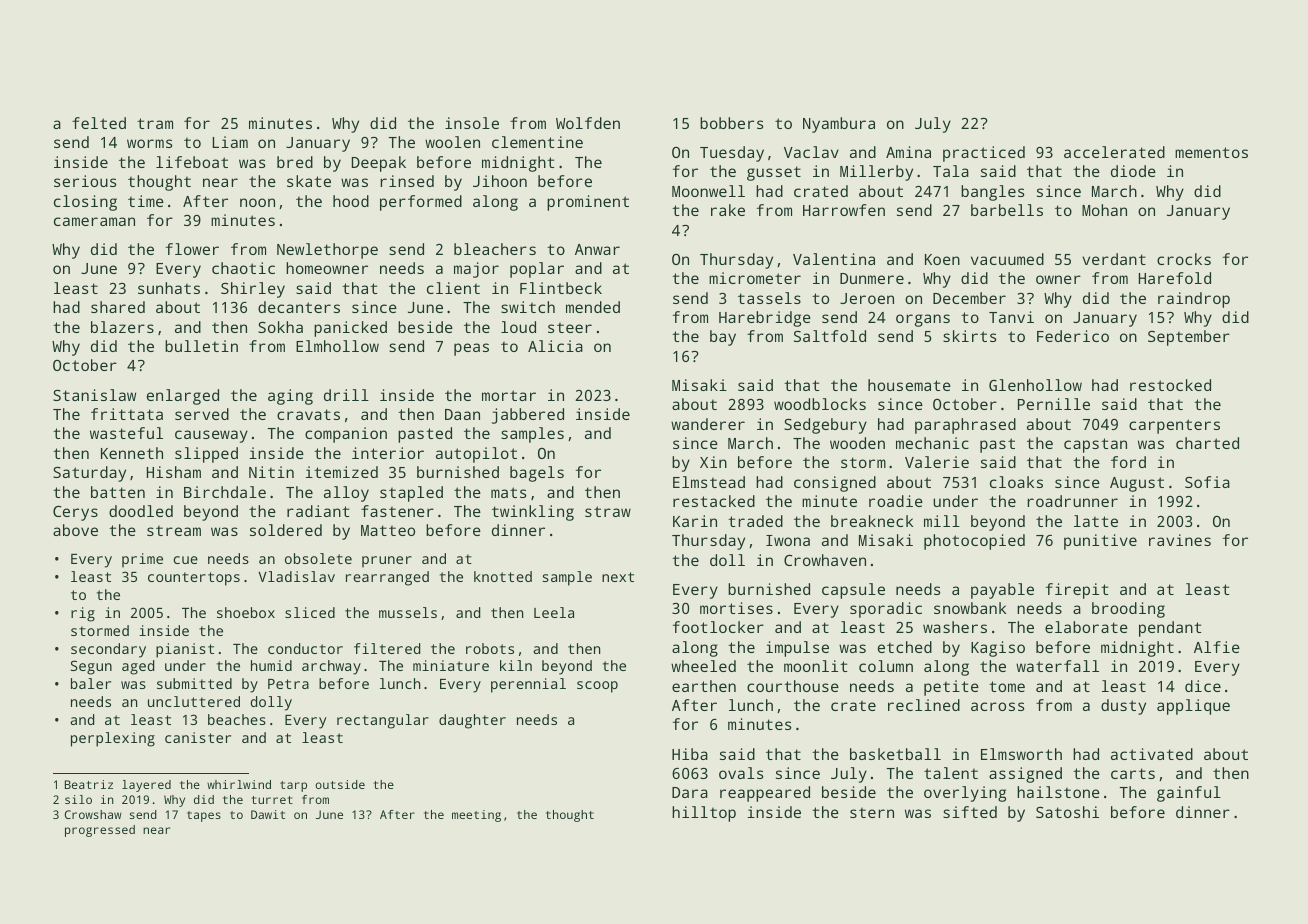  I want to click on next, so click(618, 577).
